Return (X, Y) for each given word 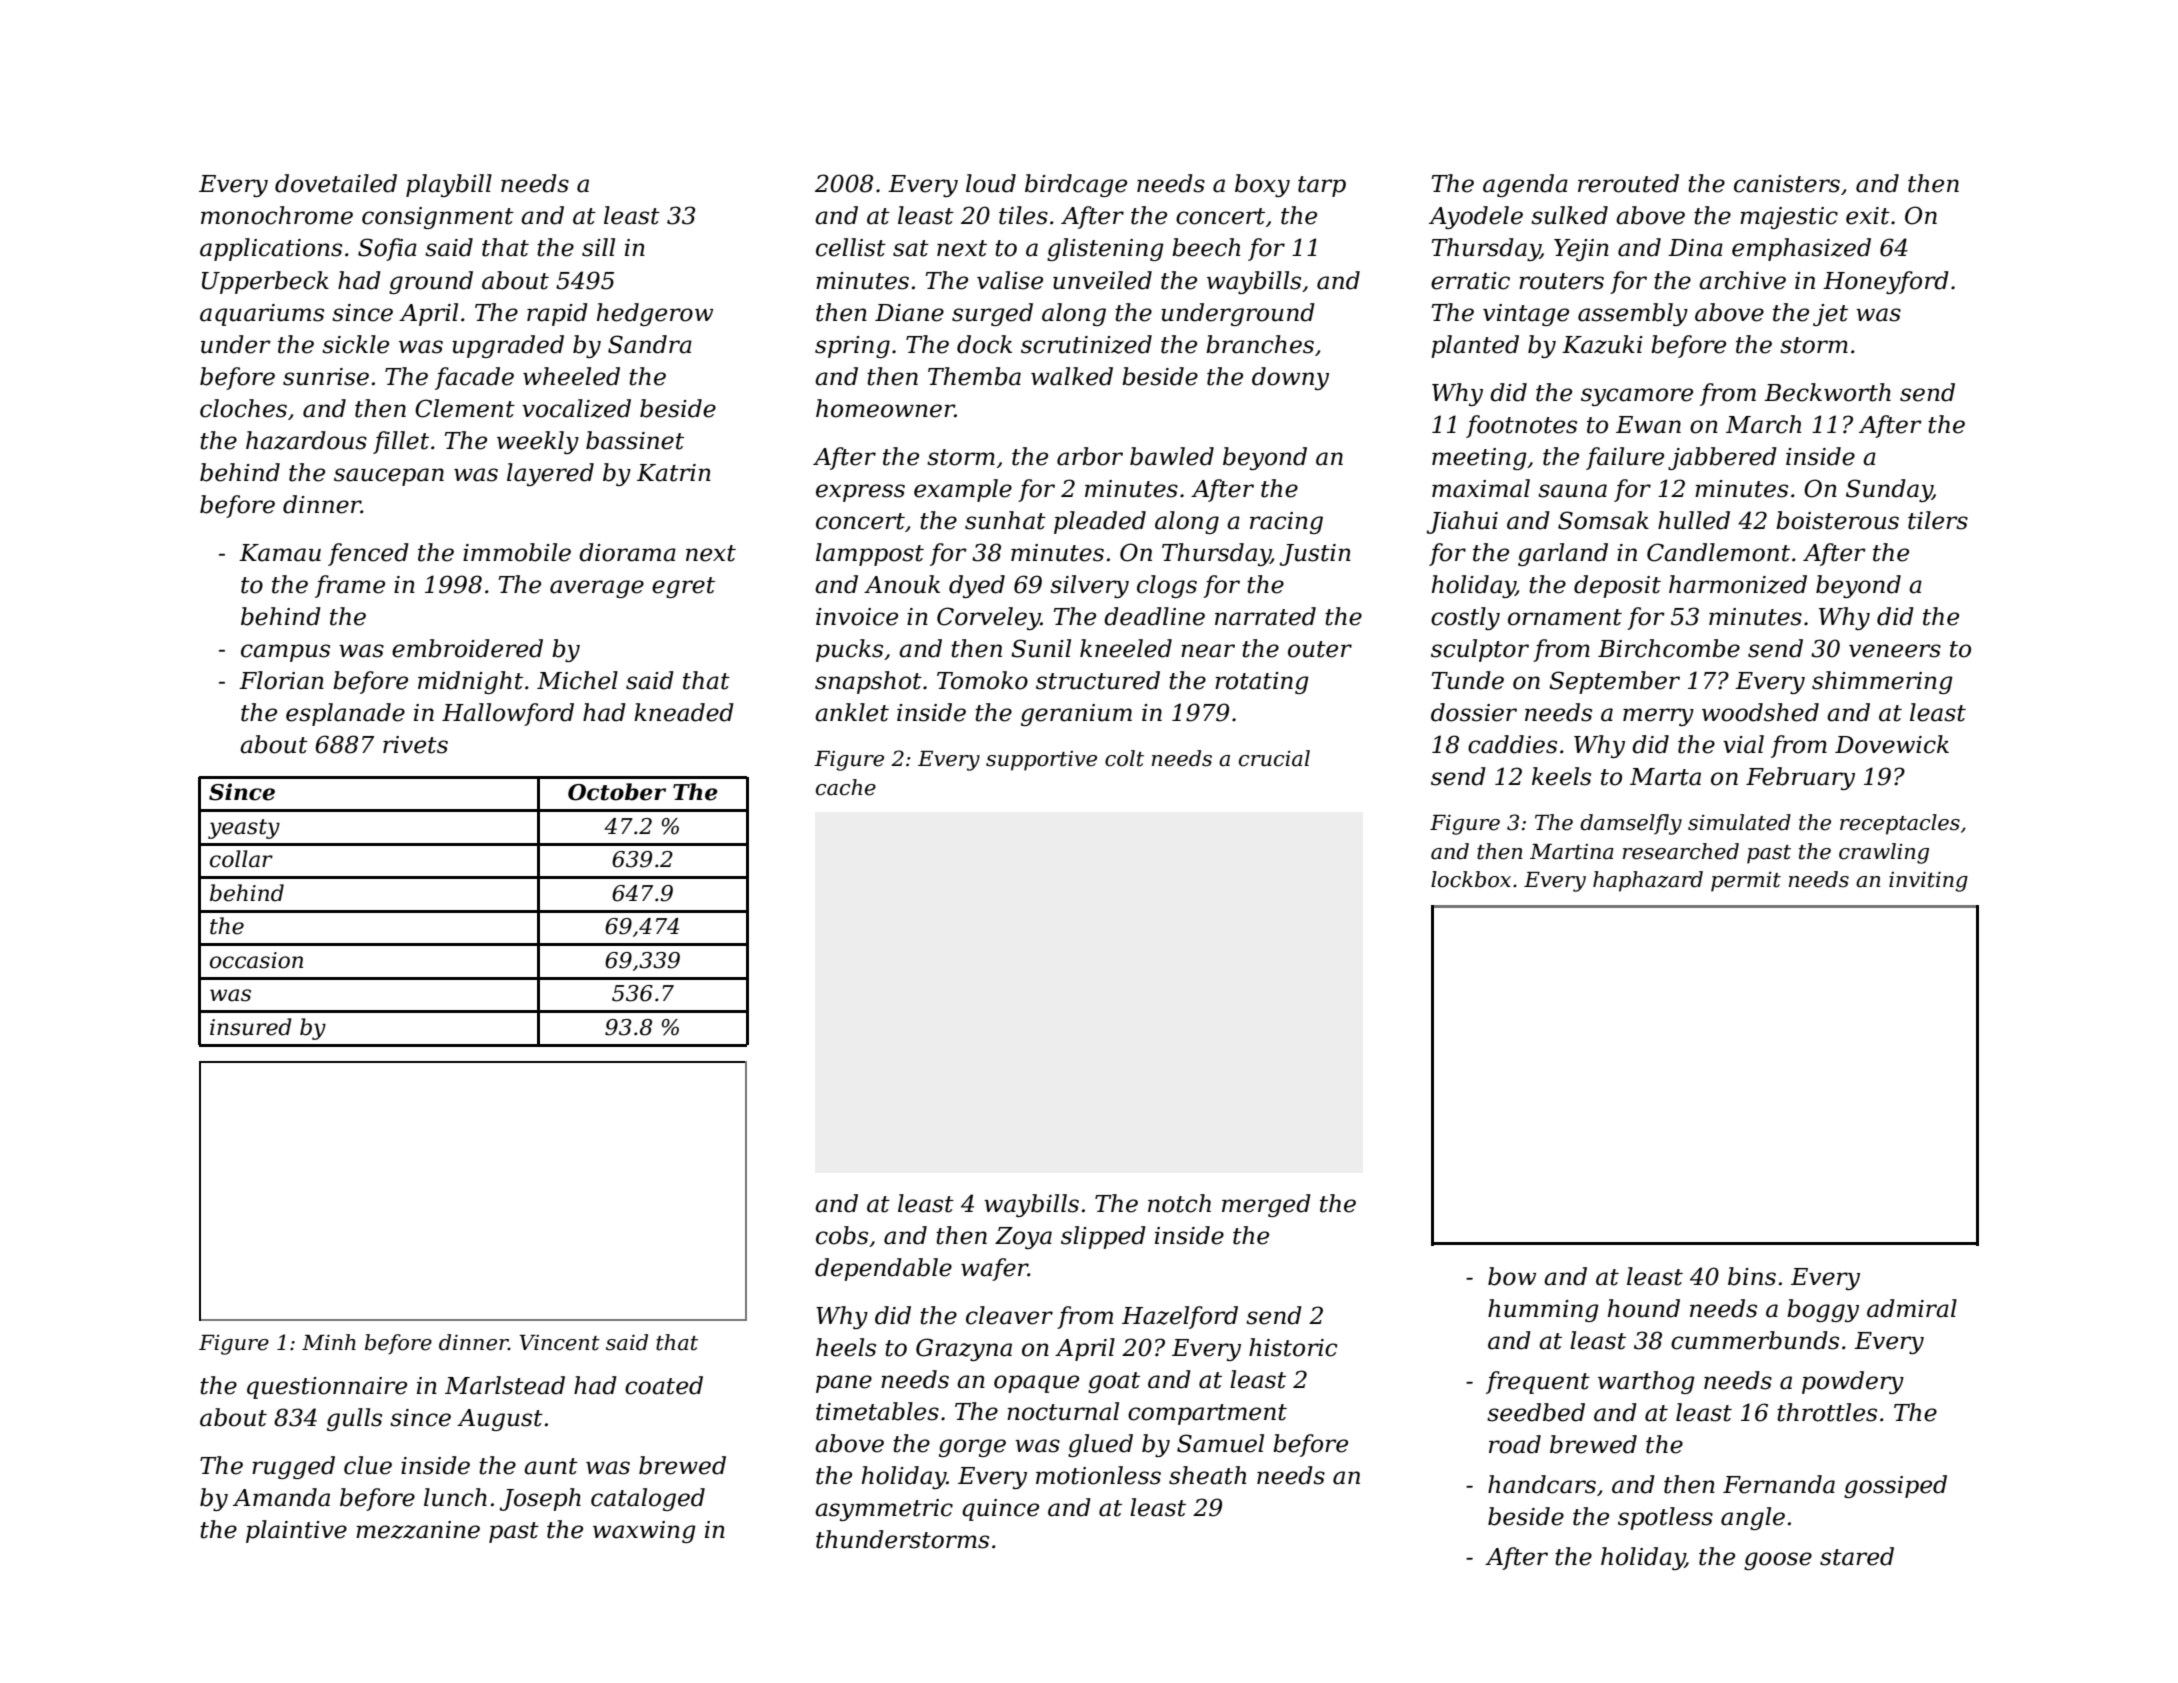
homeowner (885, 408)
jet (1830, 315)
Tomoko (982, 680)
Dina (1695, 248)
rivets (415, 745)
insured (251, 1027)
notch (1179, 1203)
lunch (455, 1497)
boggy (1823, 1310)
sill (598, 247)
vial (1743, 744)
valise (1010, 280)
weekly (538, 442)
